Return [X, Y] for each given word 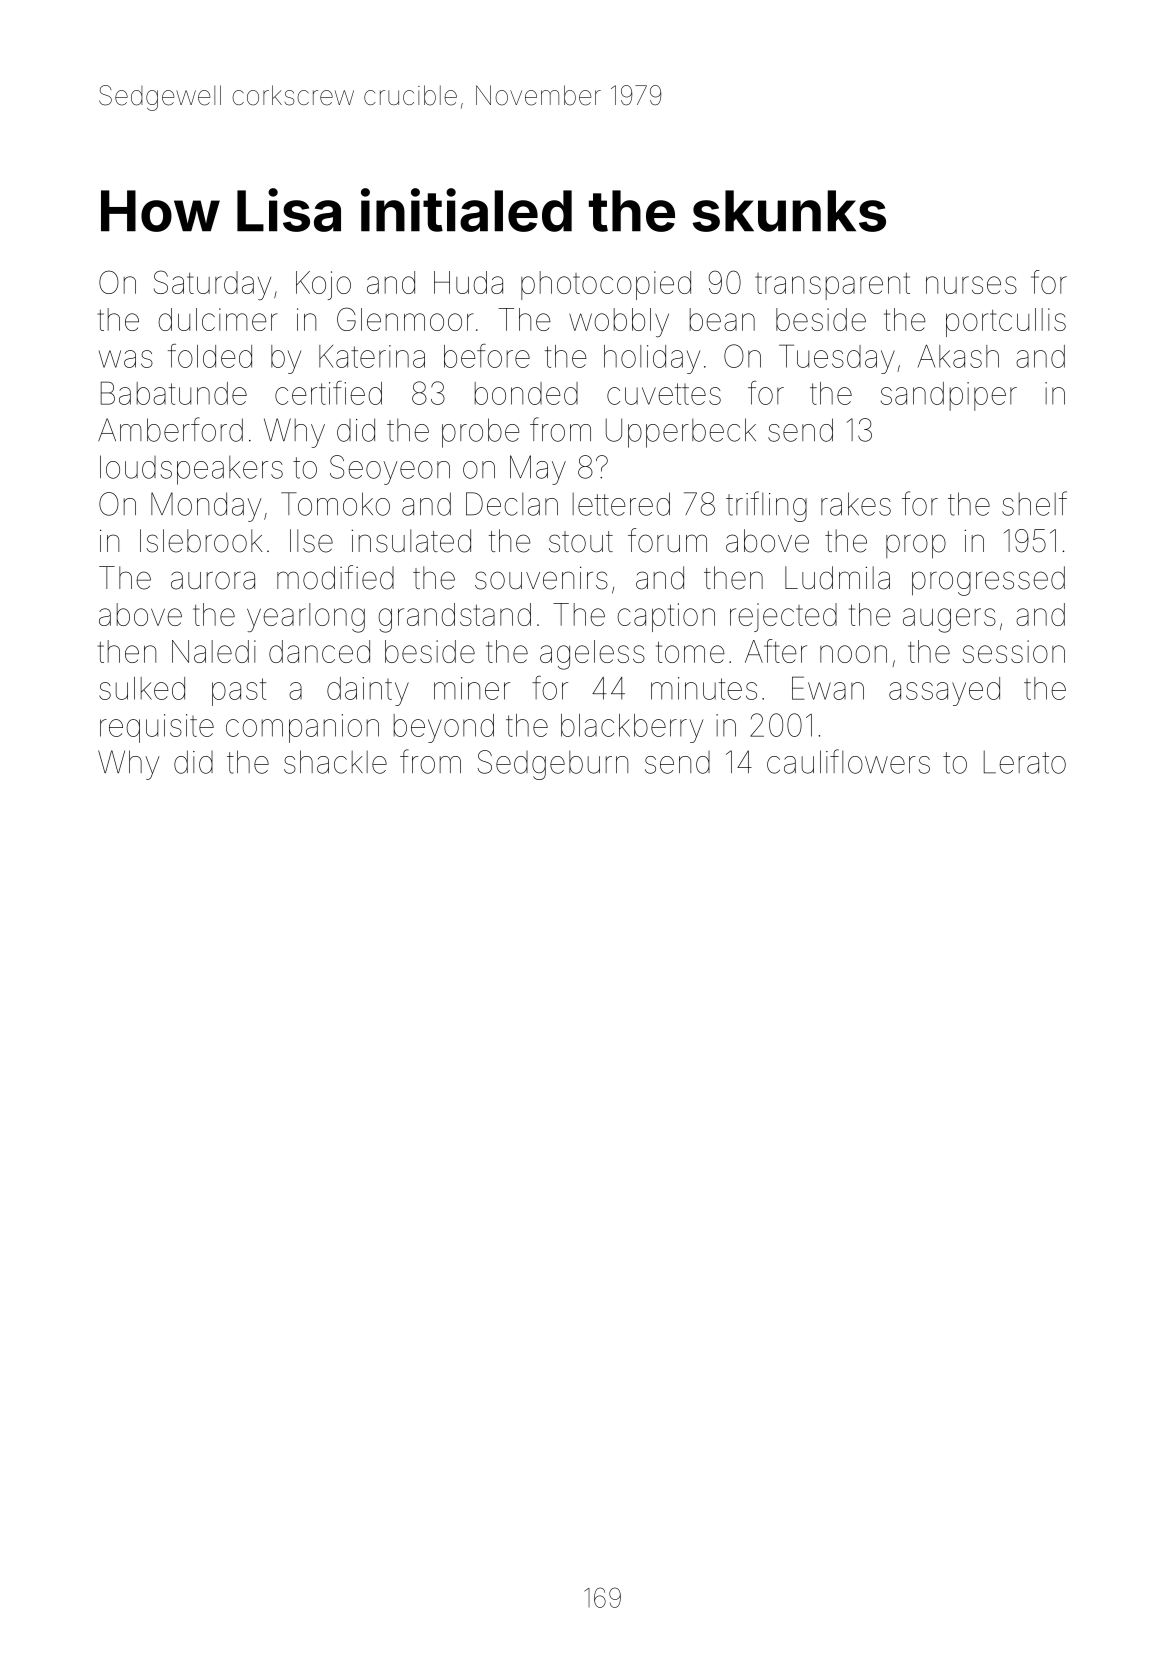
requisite [157, 728]
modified [335, 577]
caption [666, 617]
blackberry [632, 728]
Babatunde [174, 393]
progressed [988, 581]
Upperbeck [681, 433]
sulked [142, 688]
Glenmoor [405, 319]
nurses [971, 285]
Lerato [1025, 762]
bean [722, 319]
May [538, 470]
